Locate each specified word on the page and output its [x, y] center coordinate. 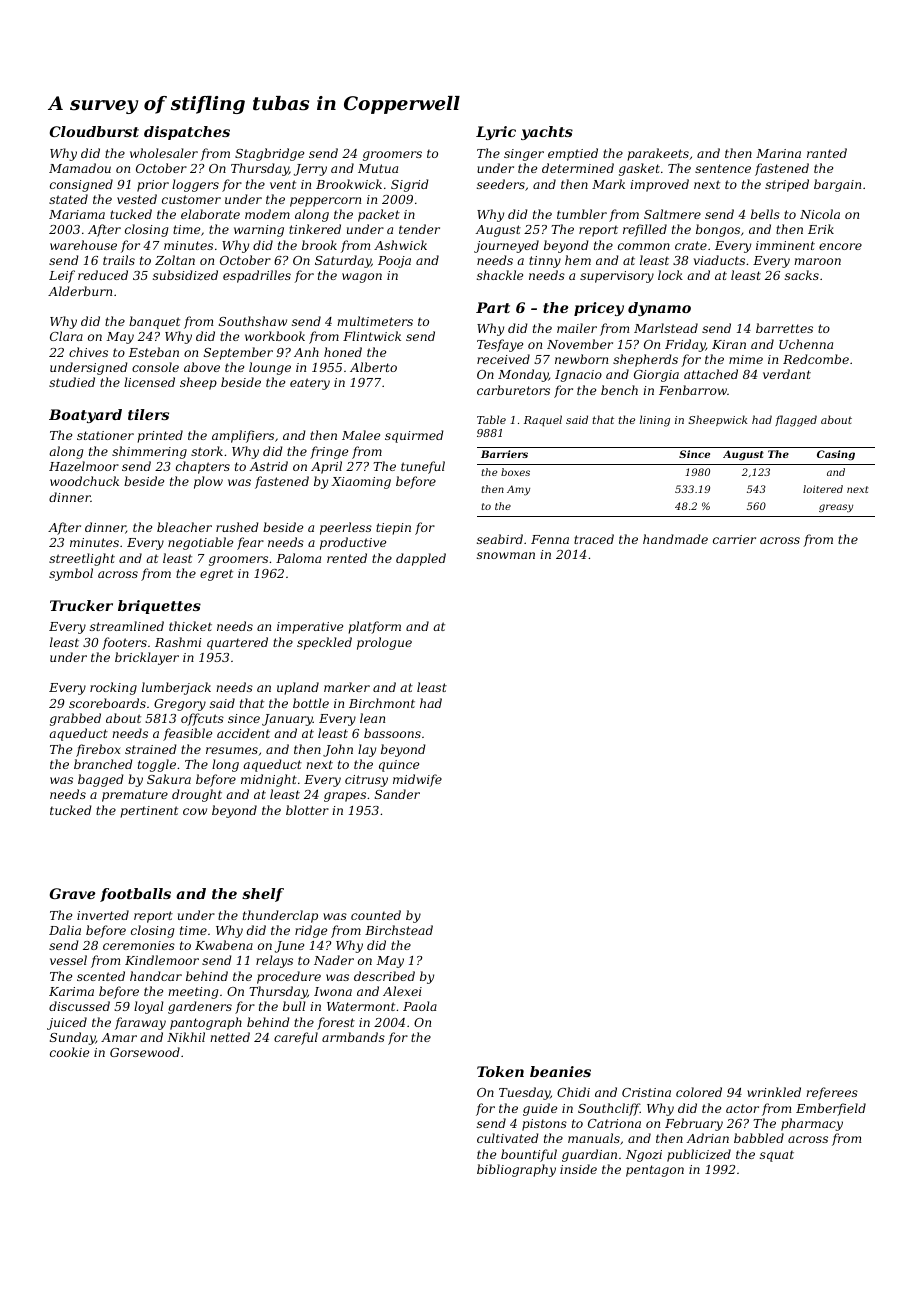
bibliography [516, 1170]
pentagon [655, 1171]
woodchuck [84, 481]
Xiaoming [361, 483]
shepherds [645, 360]
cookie [69, 1052]
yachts [547, 133]
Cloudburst [94, 131]
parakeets [658, 154]
